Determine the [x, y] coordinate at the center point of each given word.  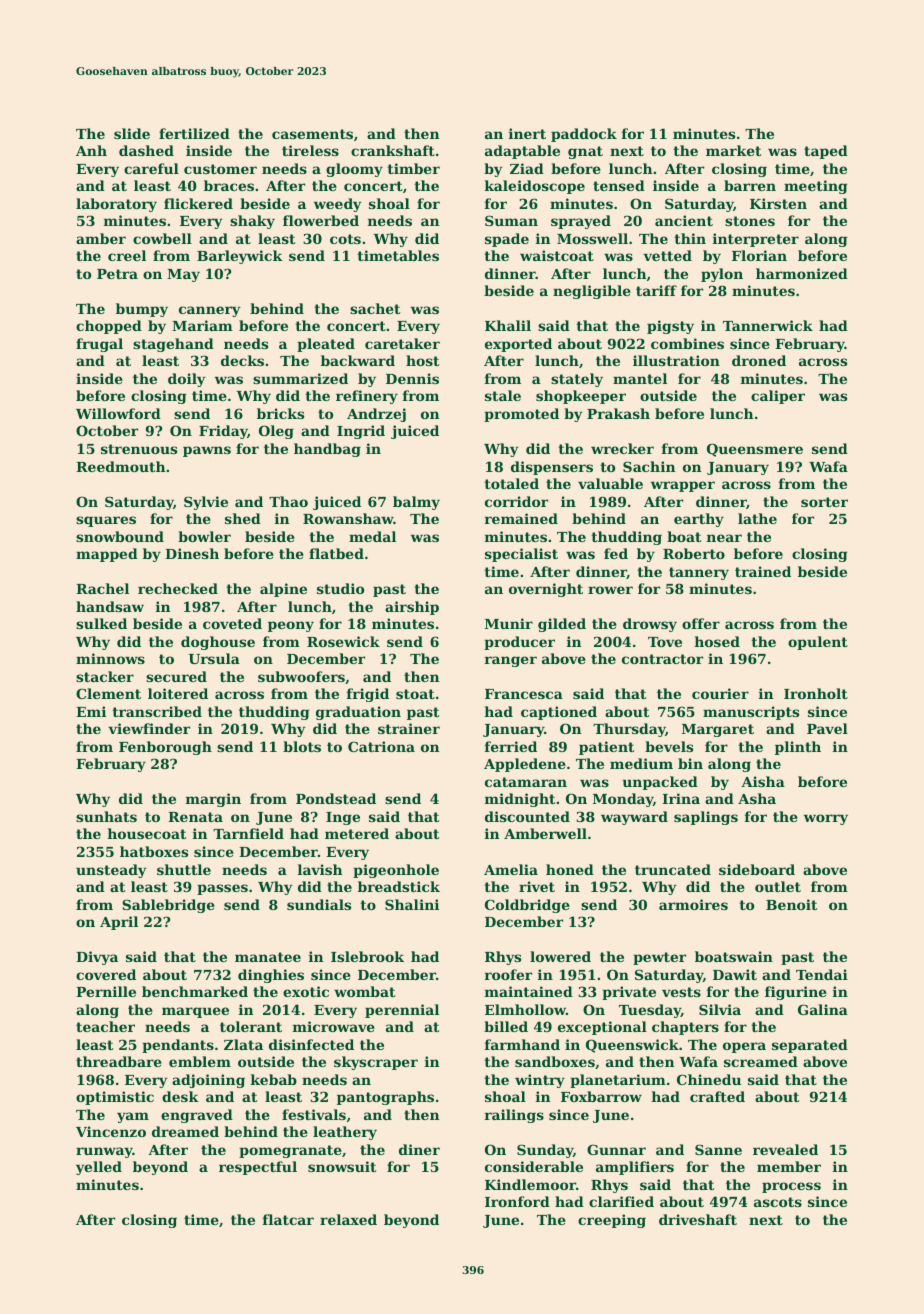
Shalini [412, 904]
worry [826, 819]
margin [213, 800]
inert [527, 133]
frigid [368, 695]
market [733, 150]
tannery [699, 573]
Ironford [517, 1201]
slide [132, 133]
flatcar [288, 1219]
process [791, 1187]
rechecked [178, 588]
